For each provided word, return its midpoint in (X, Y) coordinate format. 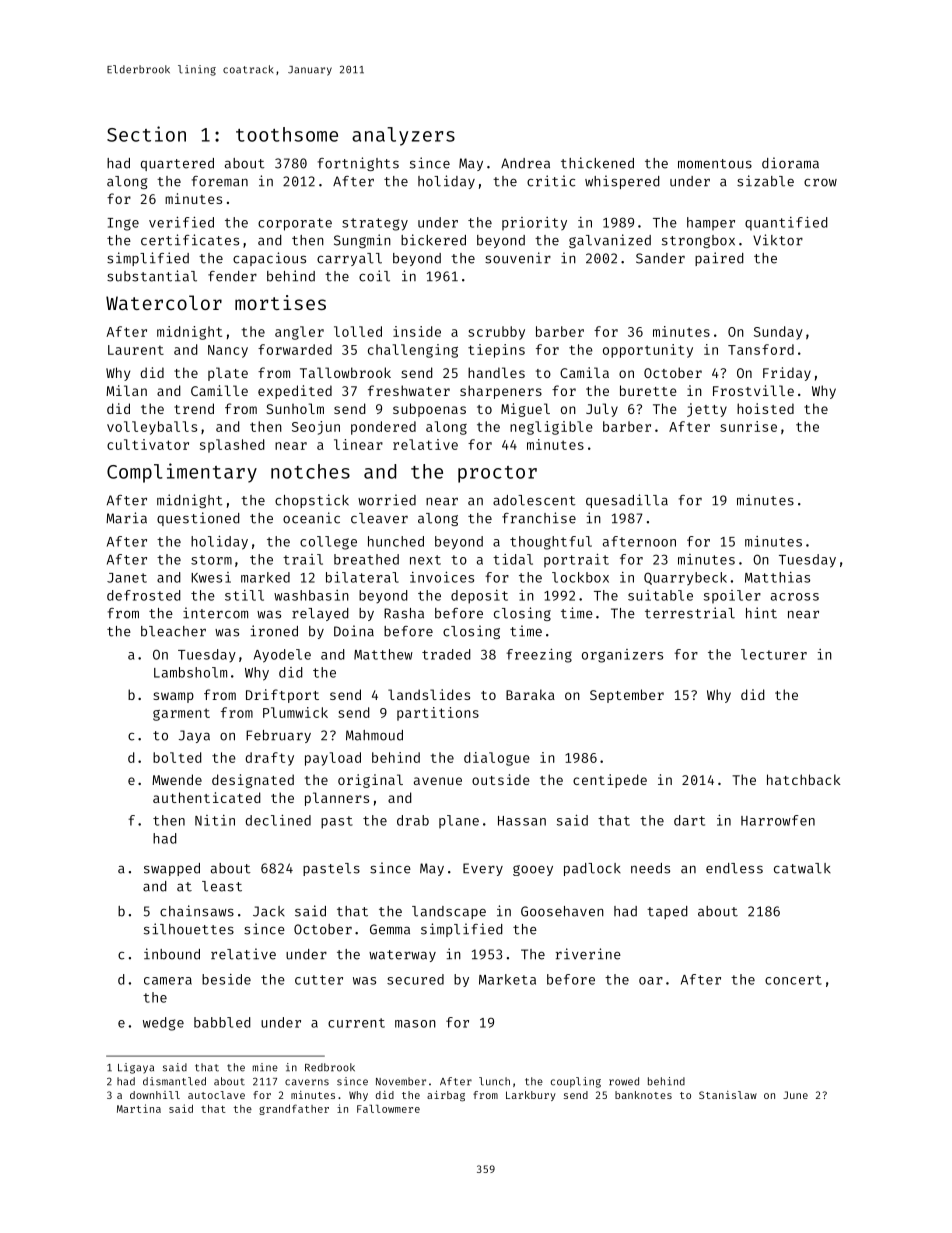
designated (253, 781)
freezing (539, 656)
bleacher (173, 631)
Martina (139, 1108)
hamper (711, 224)
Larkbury (531, 1096)
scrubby (496, 333)
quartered (177, 164)
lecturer (774, 654)
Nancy (228, 351)
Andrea (525, 163)
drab (413, 820)
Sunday (778, 333)
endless (734, 868)
